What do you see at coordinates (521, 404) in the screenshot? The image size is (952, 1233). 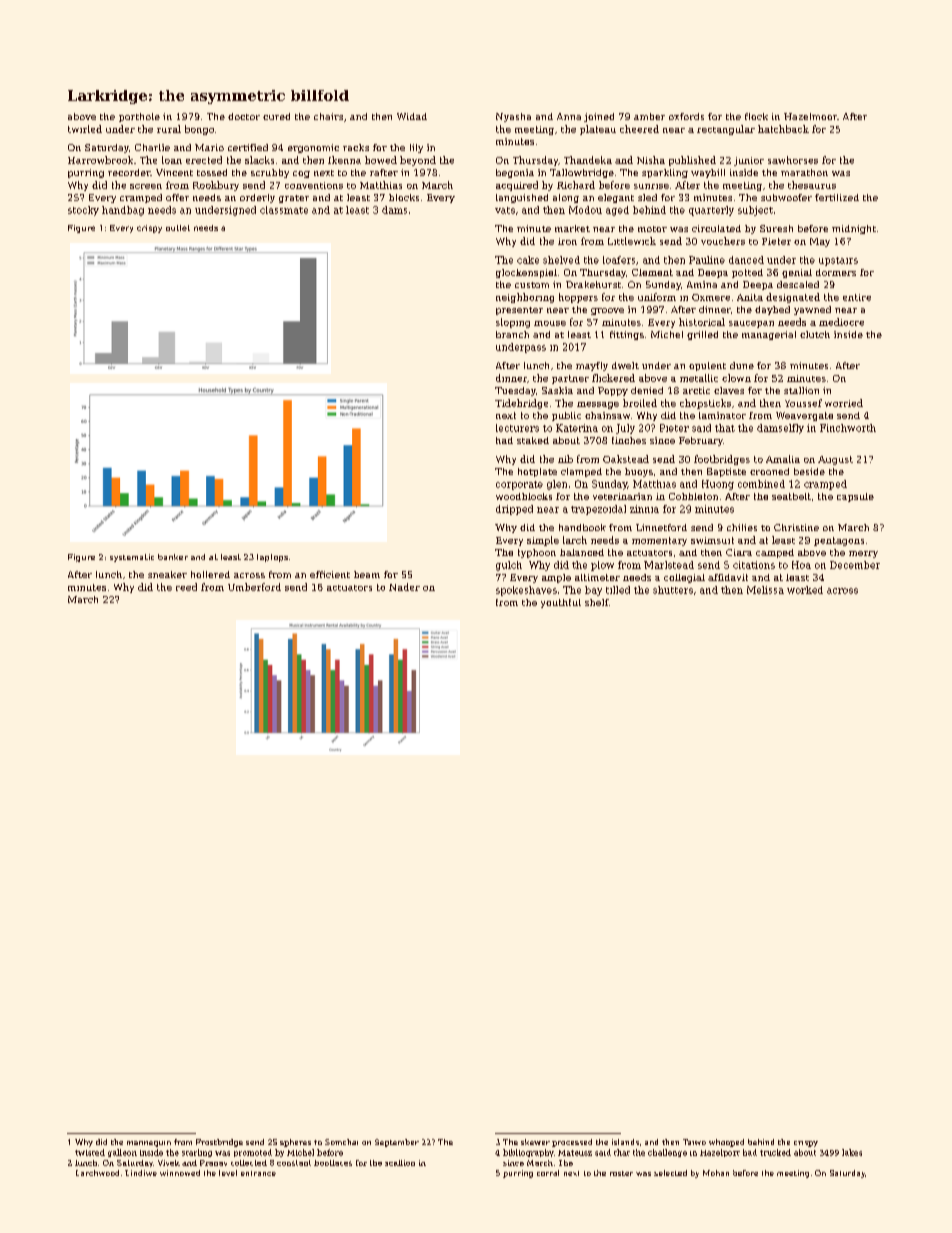 I see `Tidebridge` at bounding box center [521, 404].
